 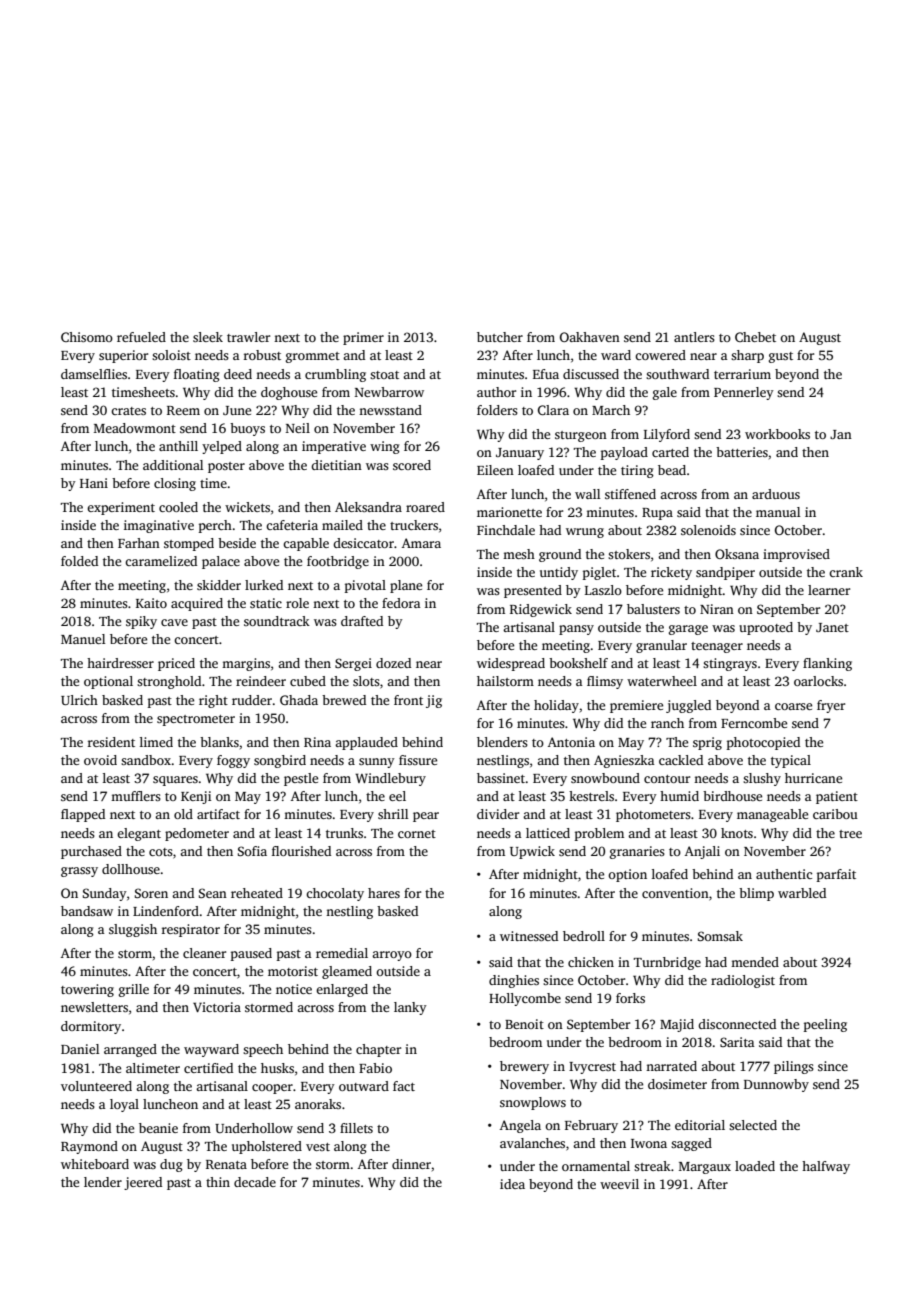 What do you see at coordinates (694, 337) in the screenshot?
I see `antlers` at bounding box center [694, 337].
